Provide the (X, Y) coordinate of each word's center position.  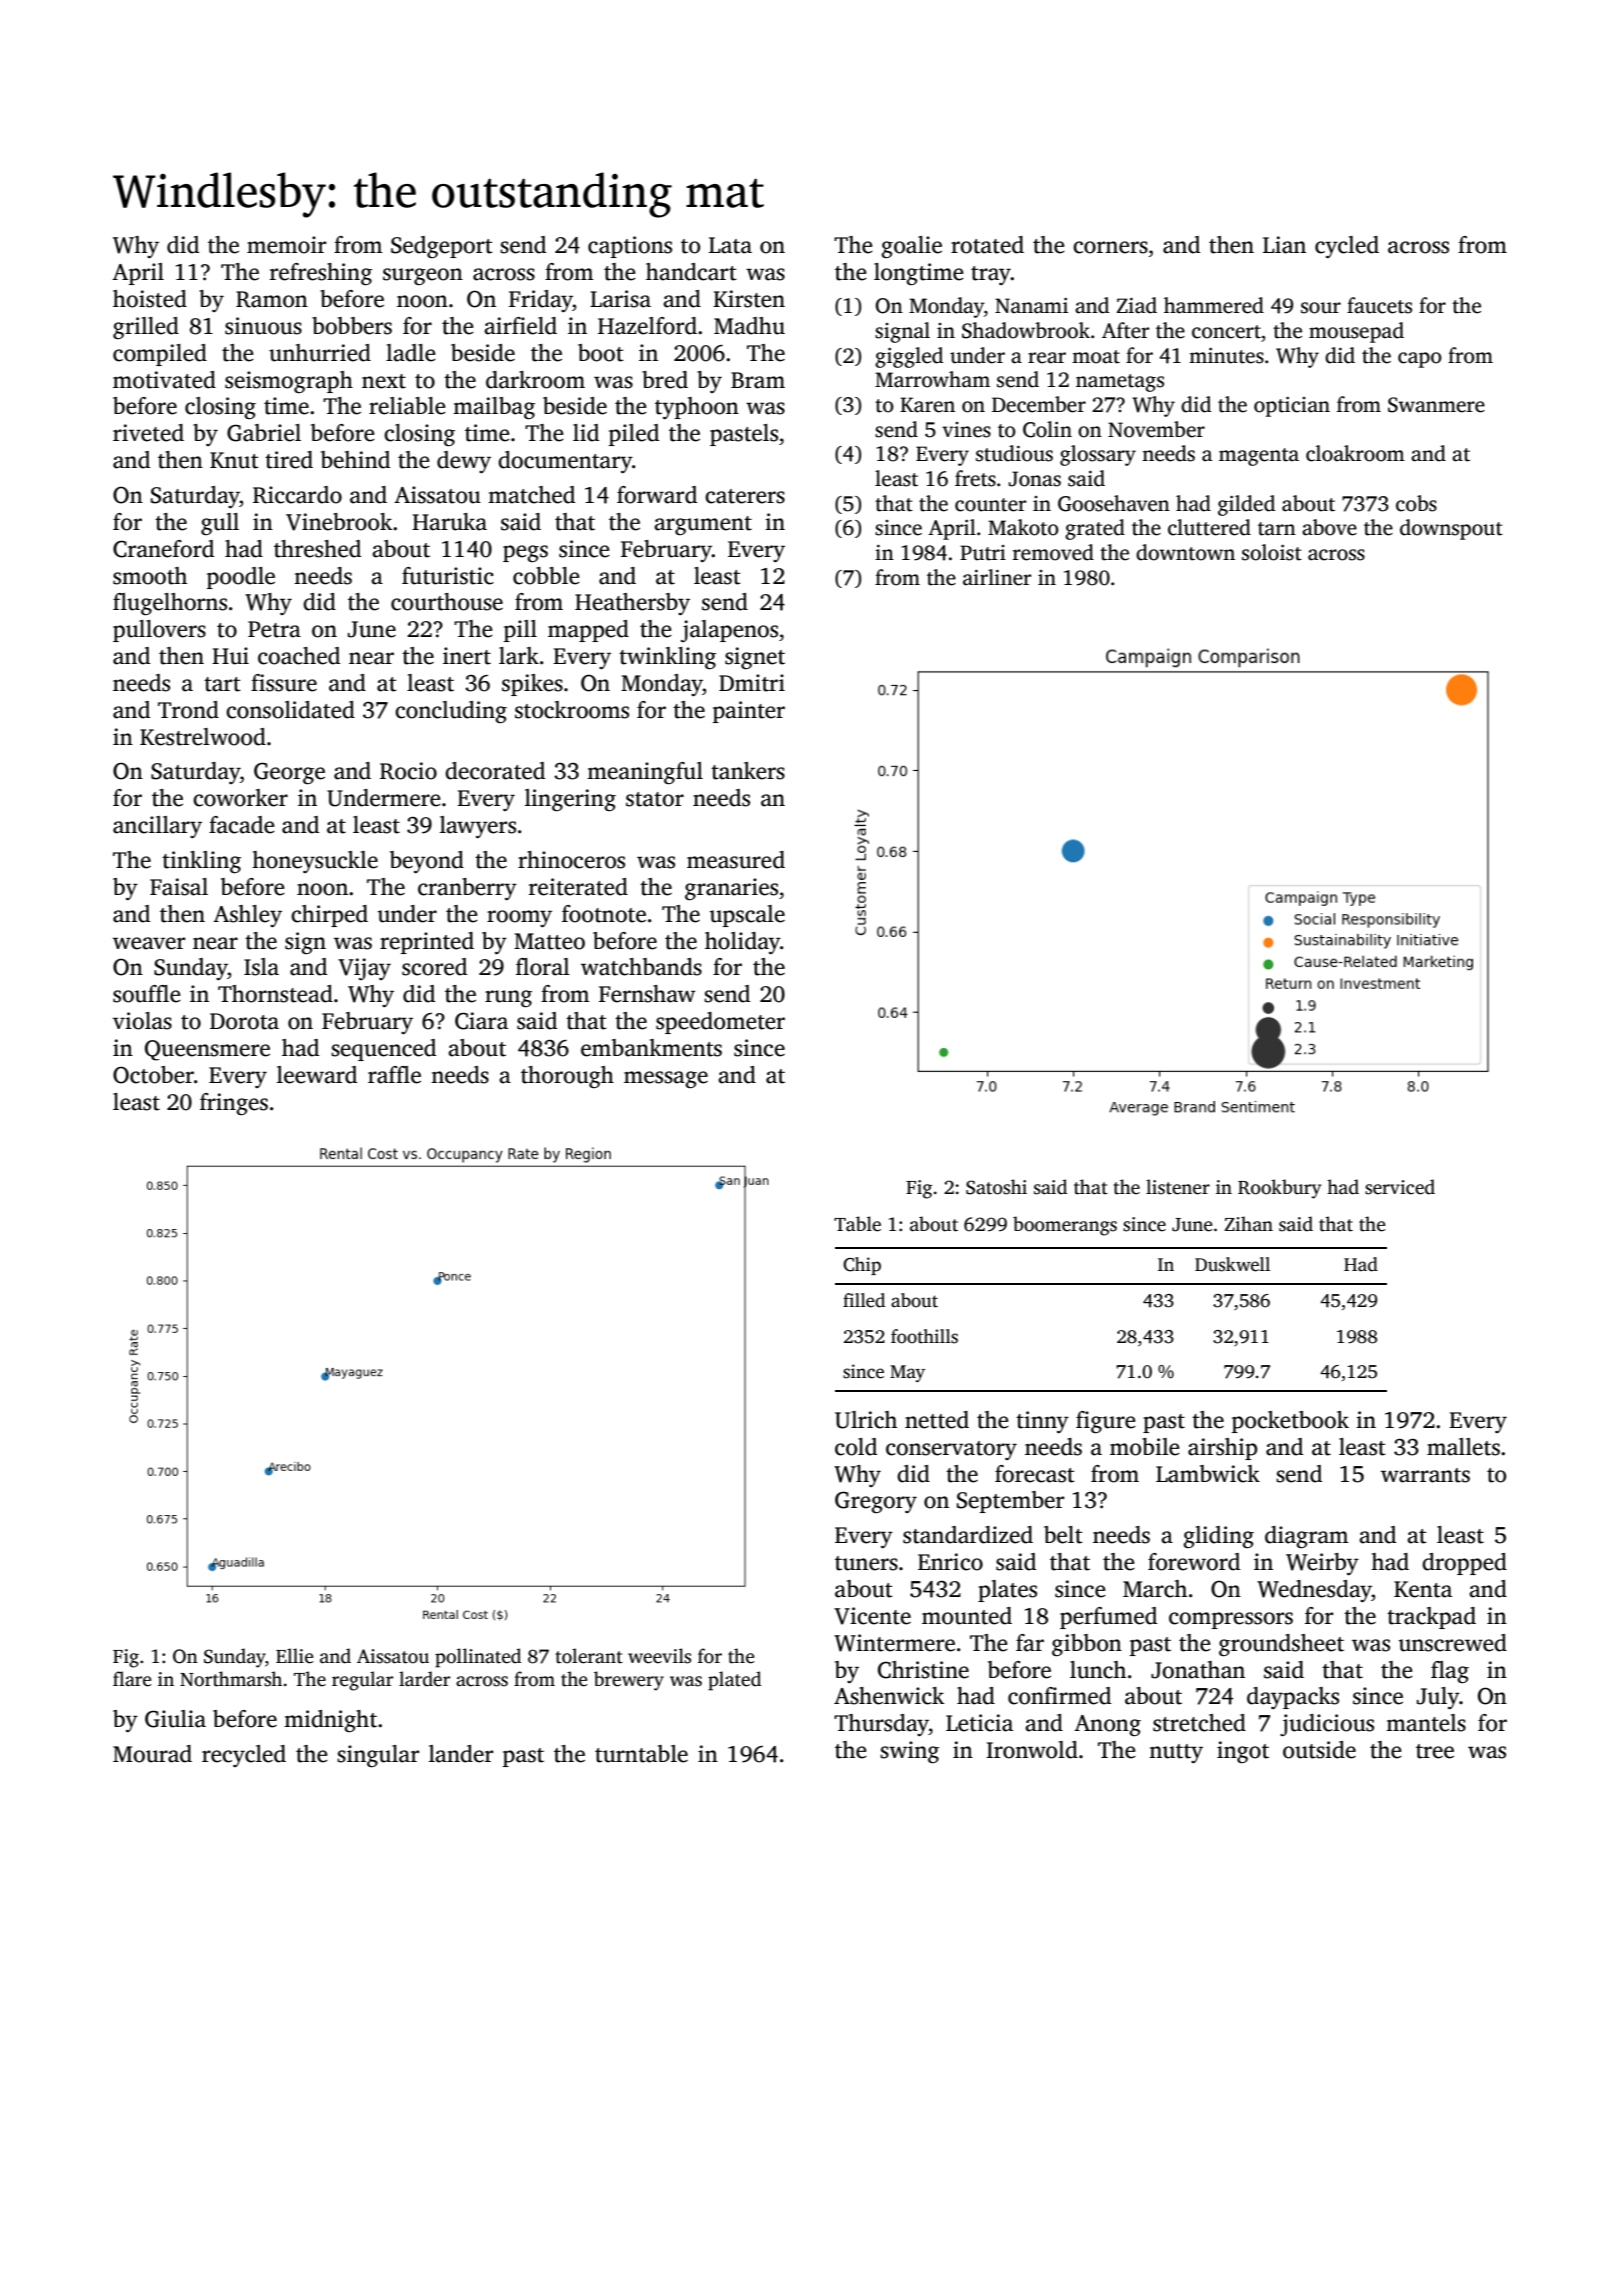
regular (362, 1681)
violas (142, 1021)
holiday (742, 943)
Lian (1284, 245)
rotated (987, 245)
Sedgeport (442, 247)
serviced (1400, 1187)
